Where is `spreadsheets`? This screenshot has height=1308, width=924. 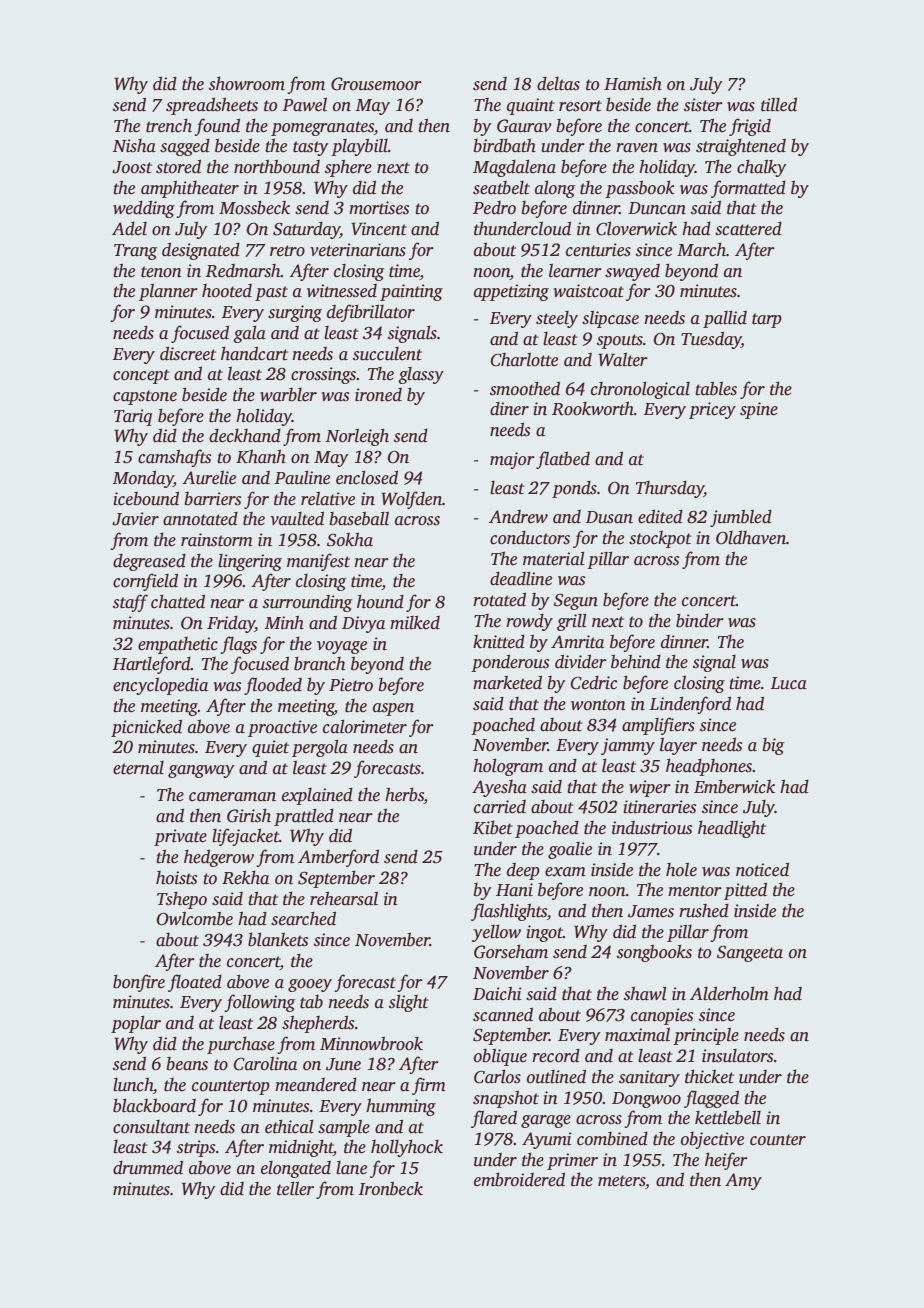 spreadsheets is located at coordinates (212, 106).
